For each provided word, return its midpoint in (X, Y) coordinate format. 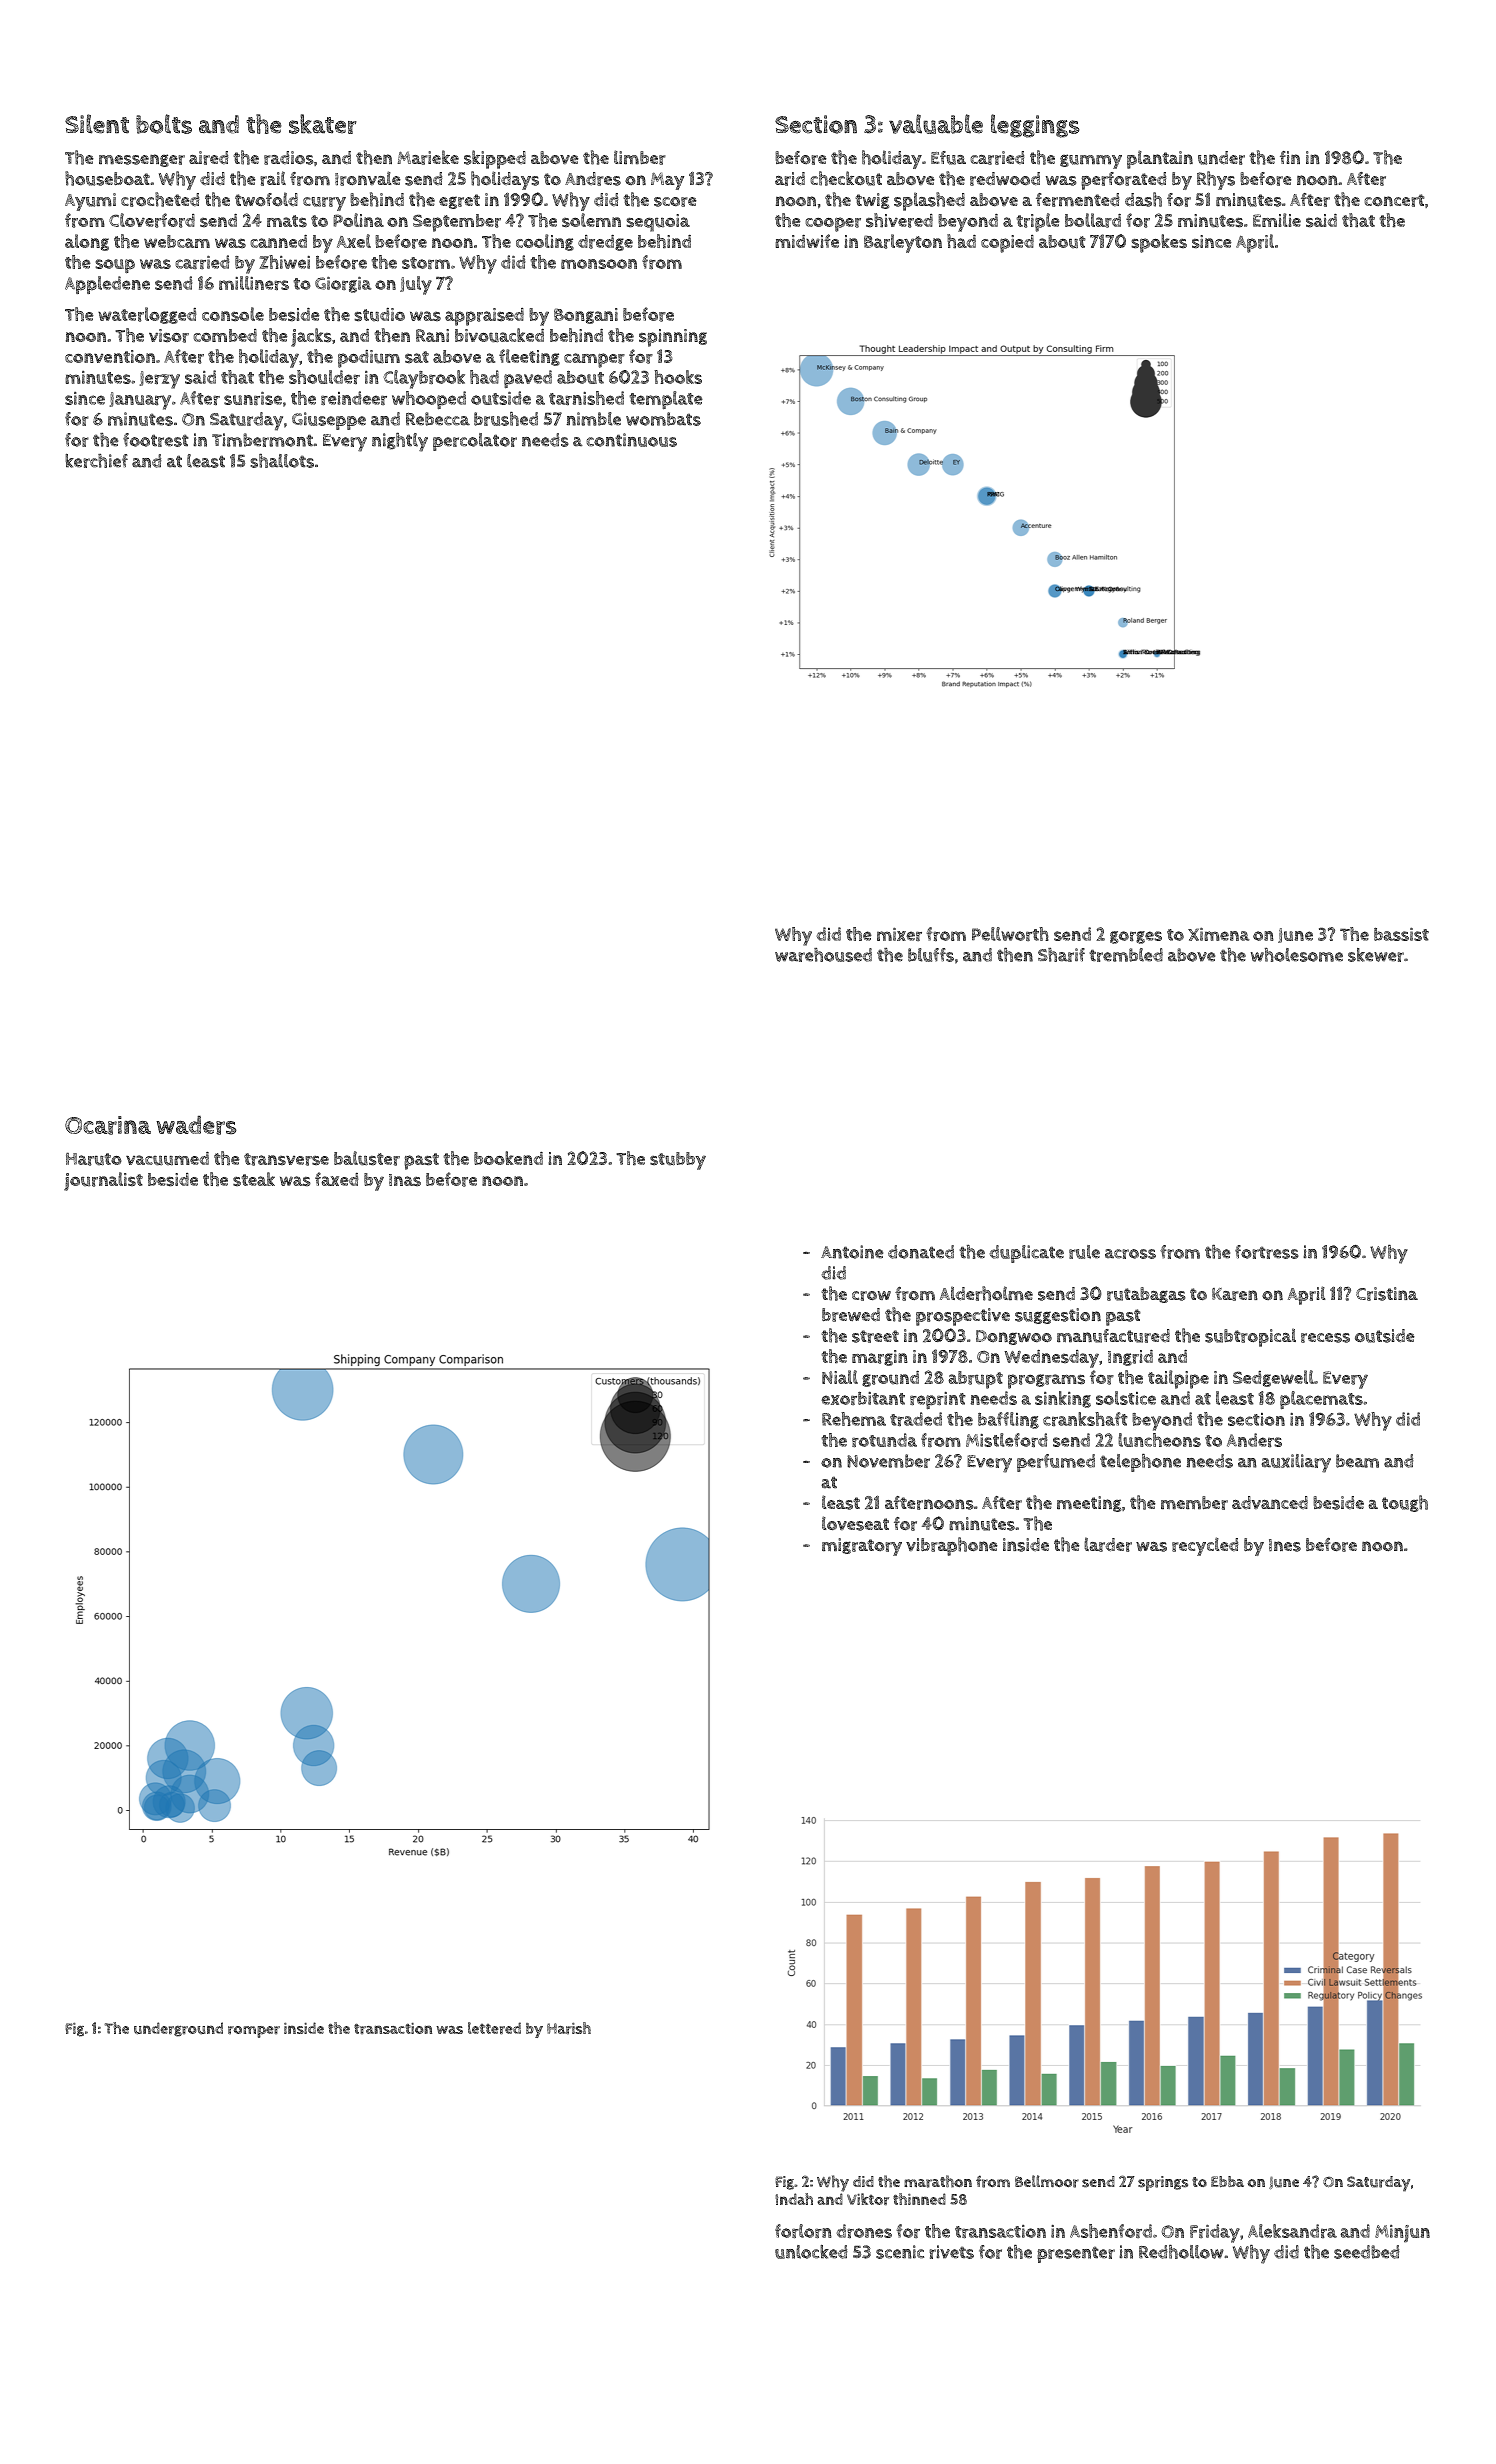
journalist (103, 1181)
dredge (605, 242)
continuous (631, 440)
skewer (1376, 955)
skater (323, 124)
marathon (938, 2181)
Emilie (1277, 220)
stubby (678, 1161)
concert (1394, 200)
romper (254, 2032)
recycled (1205, 1546)
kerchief (96, 460)
